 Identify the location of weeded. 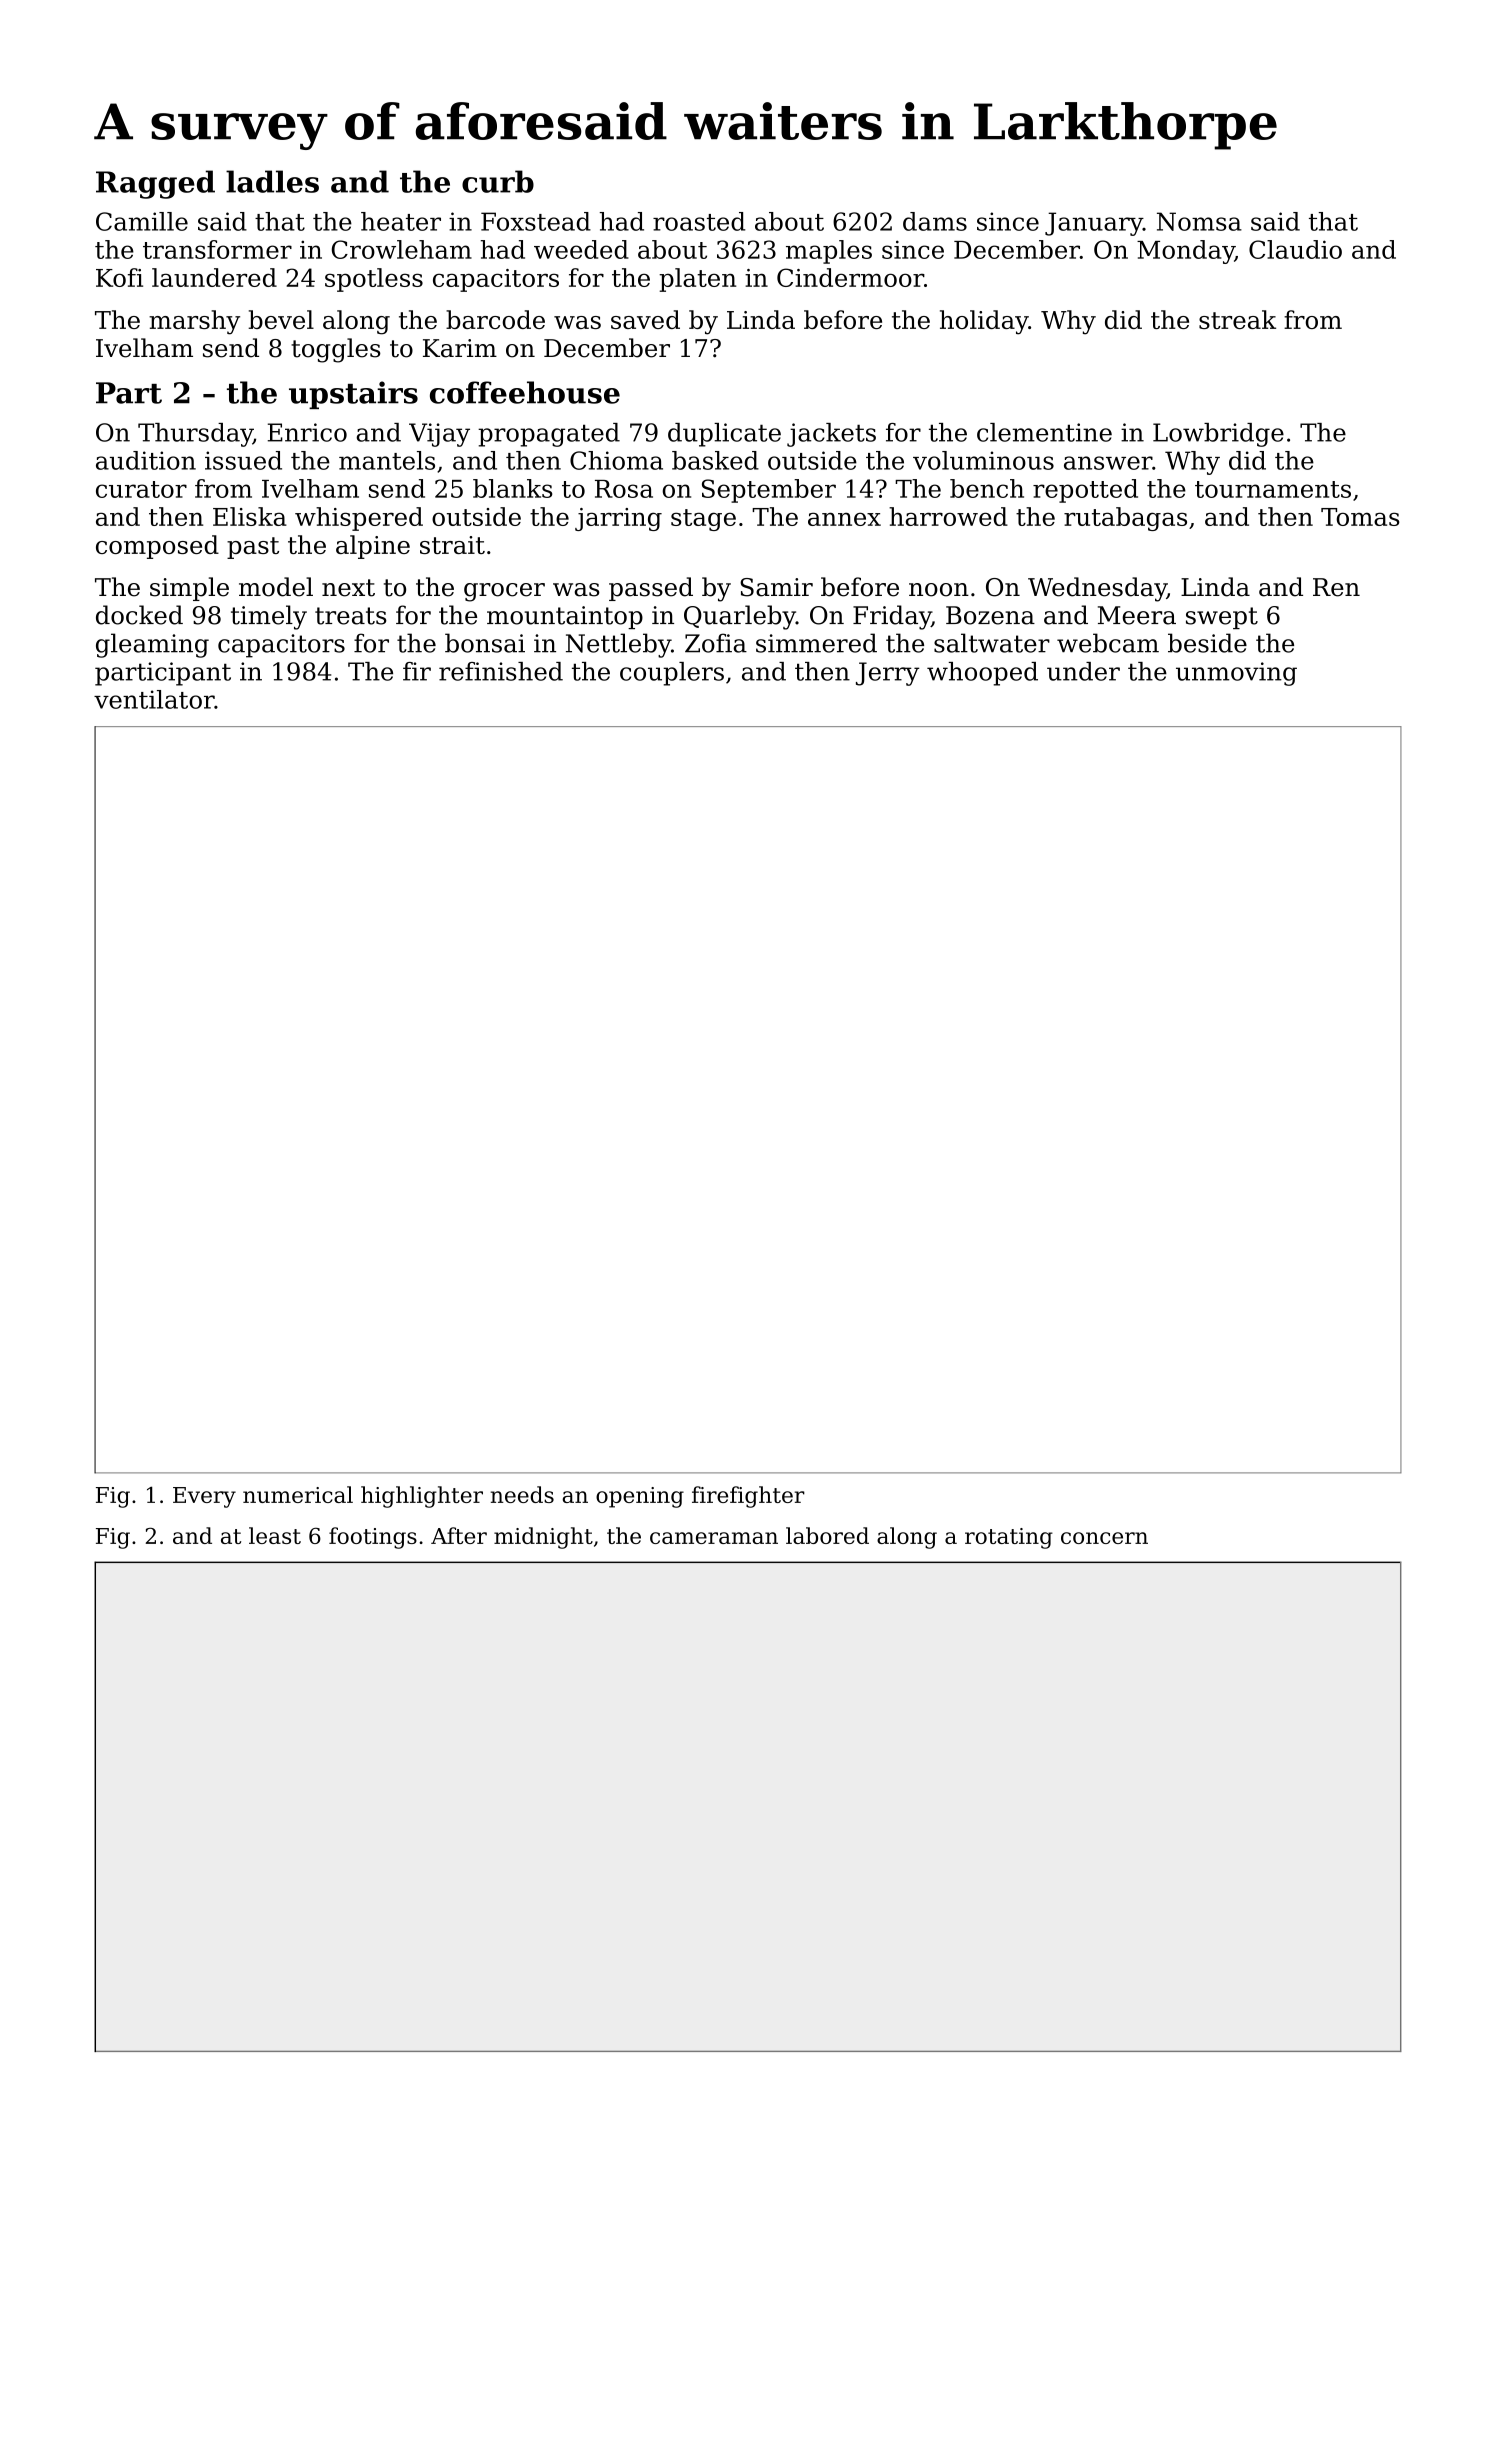
(581, 249).
